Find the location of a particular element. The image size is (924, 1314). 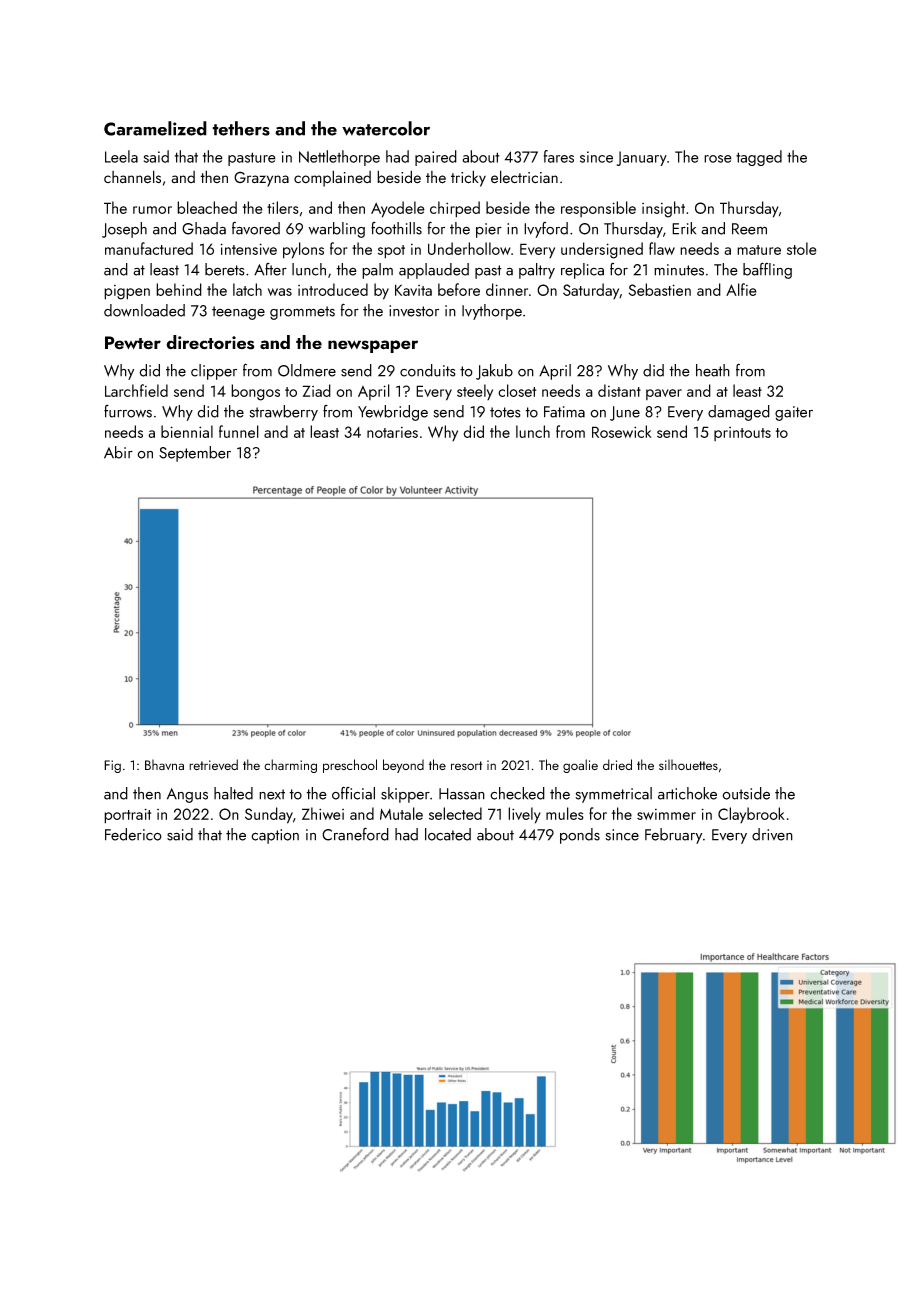

tethers is located at coordinates (241, 128).
